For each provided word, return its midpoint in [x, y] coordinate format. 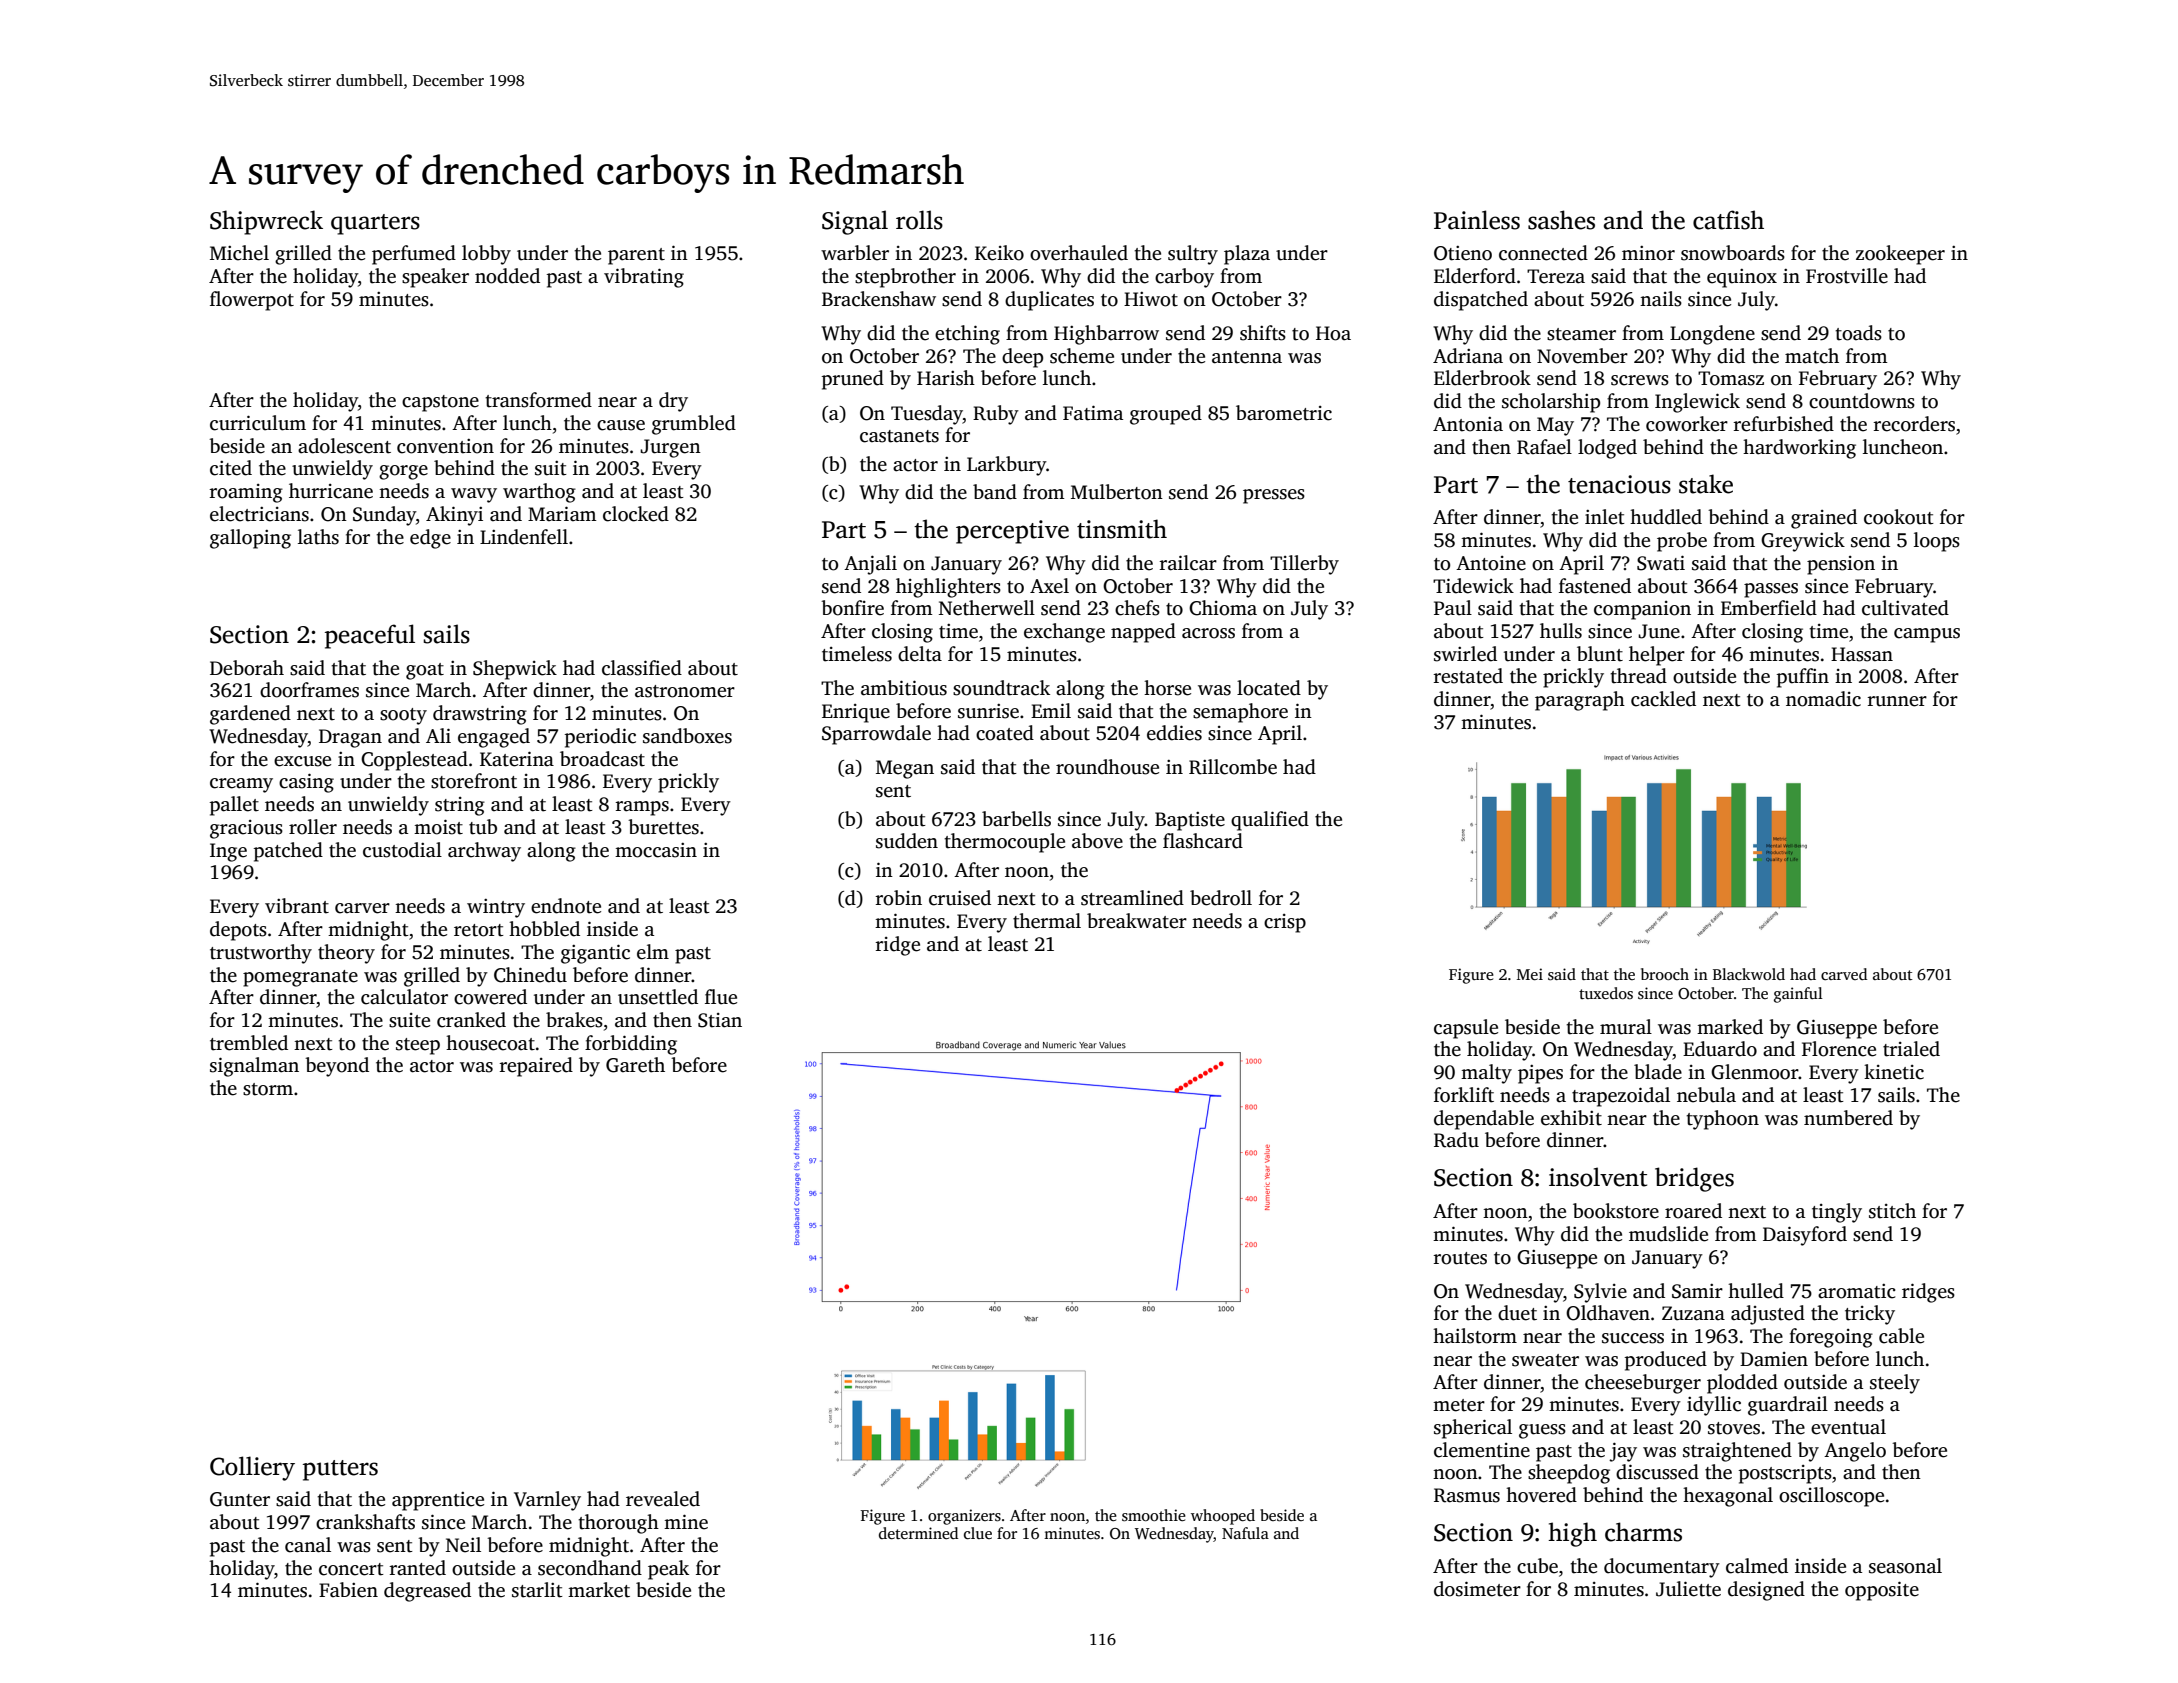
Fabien [348, 1590]
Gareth [635, 1065]
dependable [1484, 1120]
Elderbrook [1482, 378]
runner [1897, 701]
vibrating [644, 278]
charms [1643, 1532]
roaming [246, 493]
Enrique [856, 713]
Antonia [1468, 424]
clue [978, 1533]
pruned [853, 380]
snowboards [1733, 253]
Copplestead [414, 761]
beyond [337, 1067]
